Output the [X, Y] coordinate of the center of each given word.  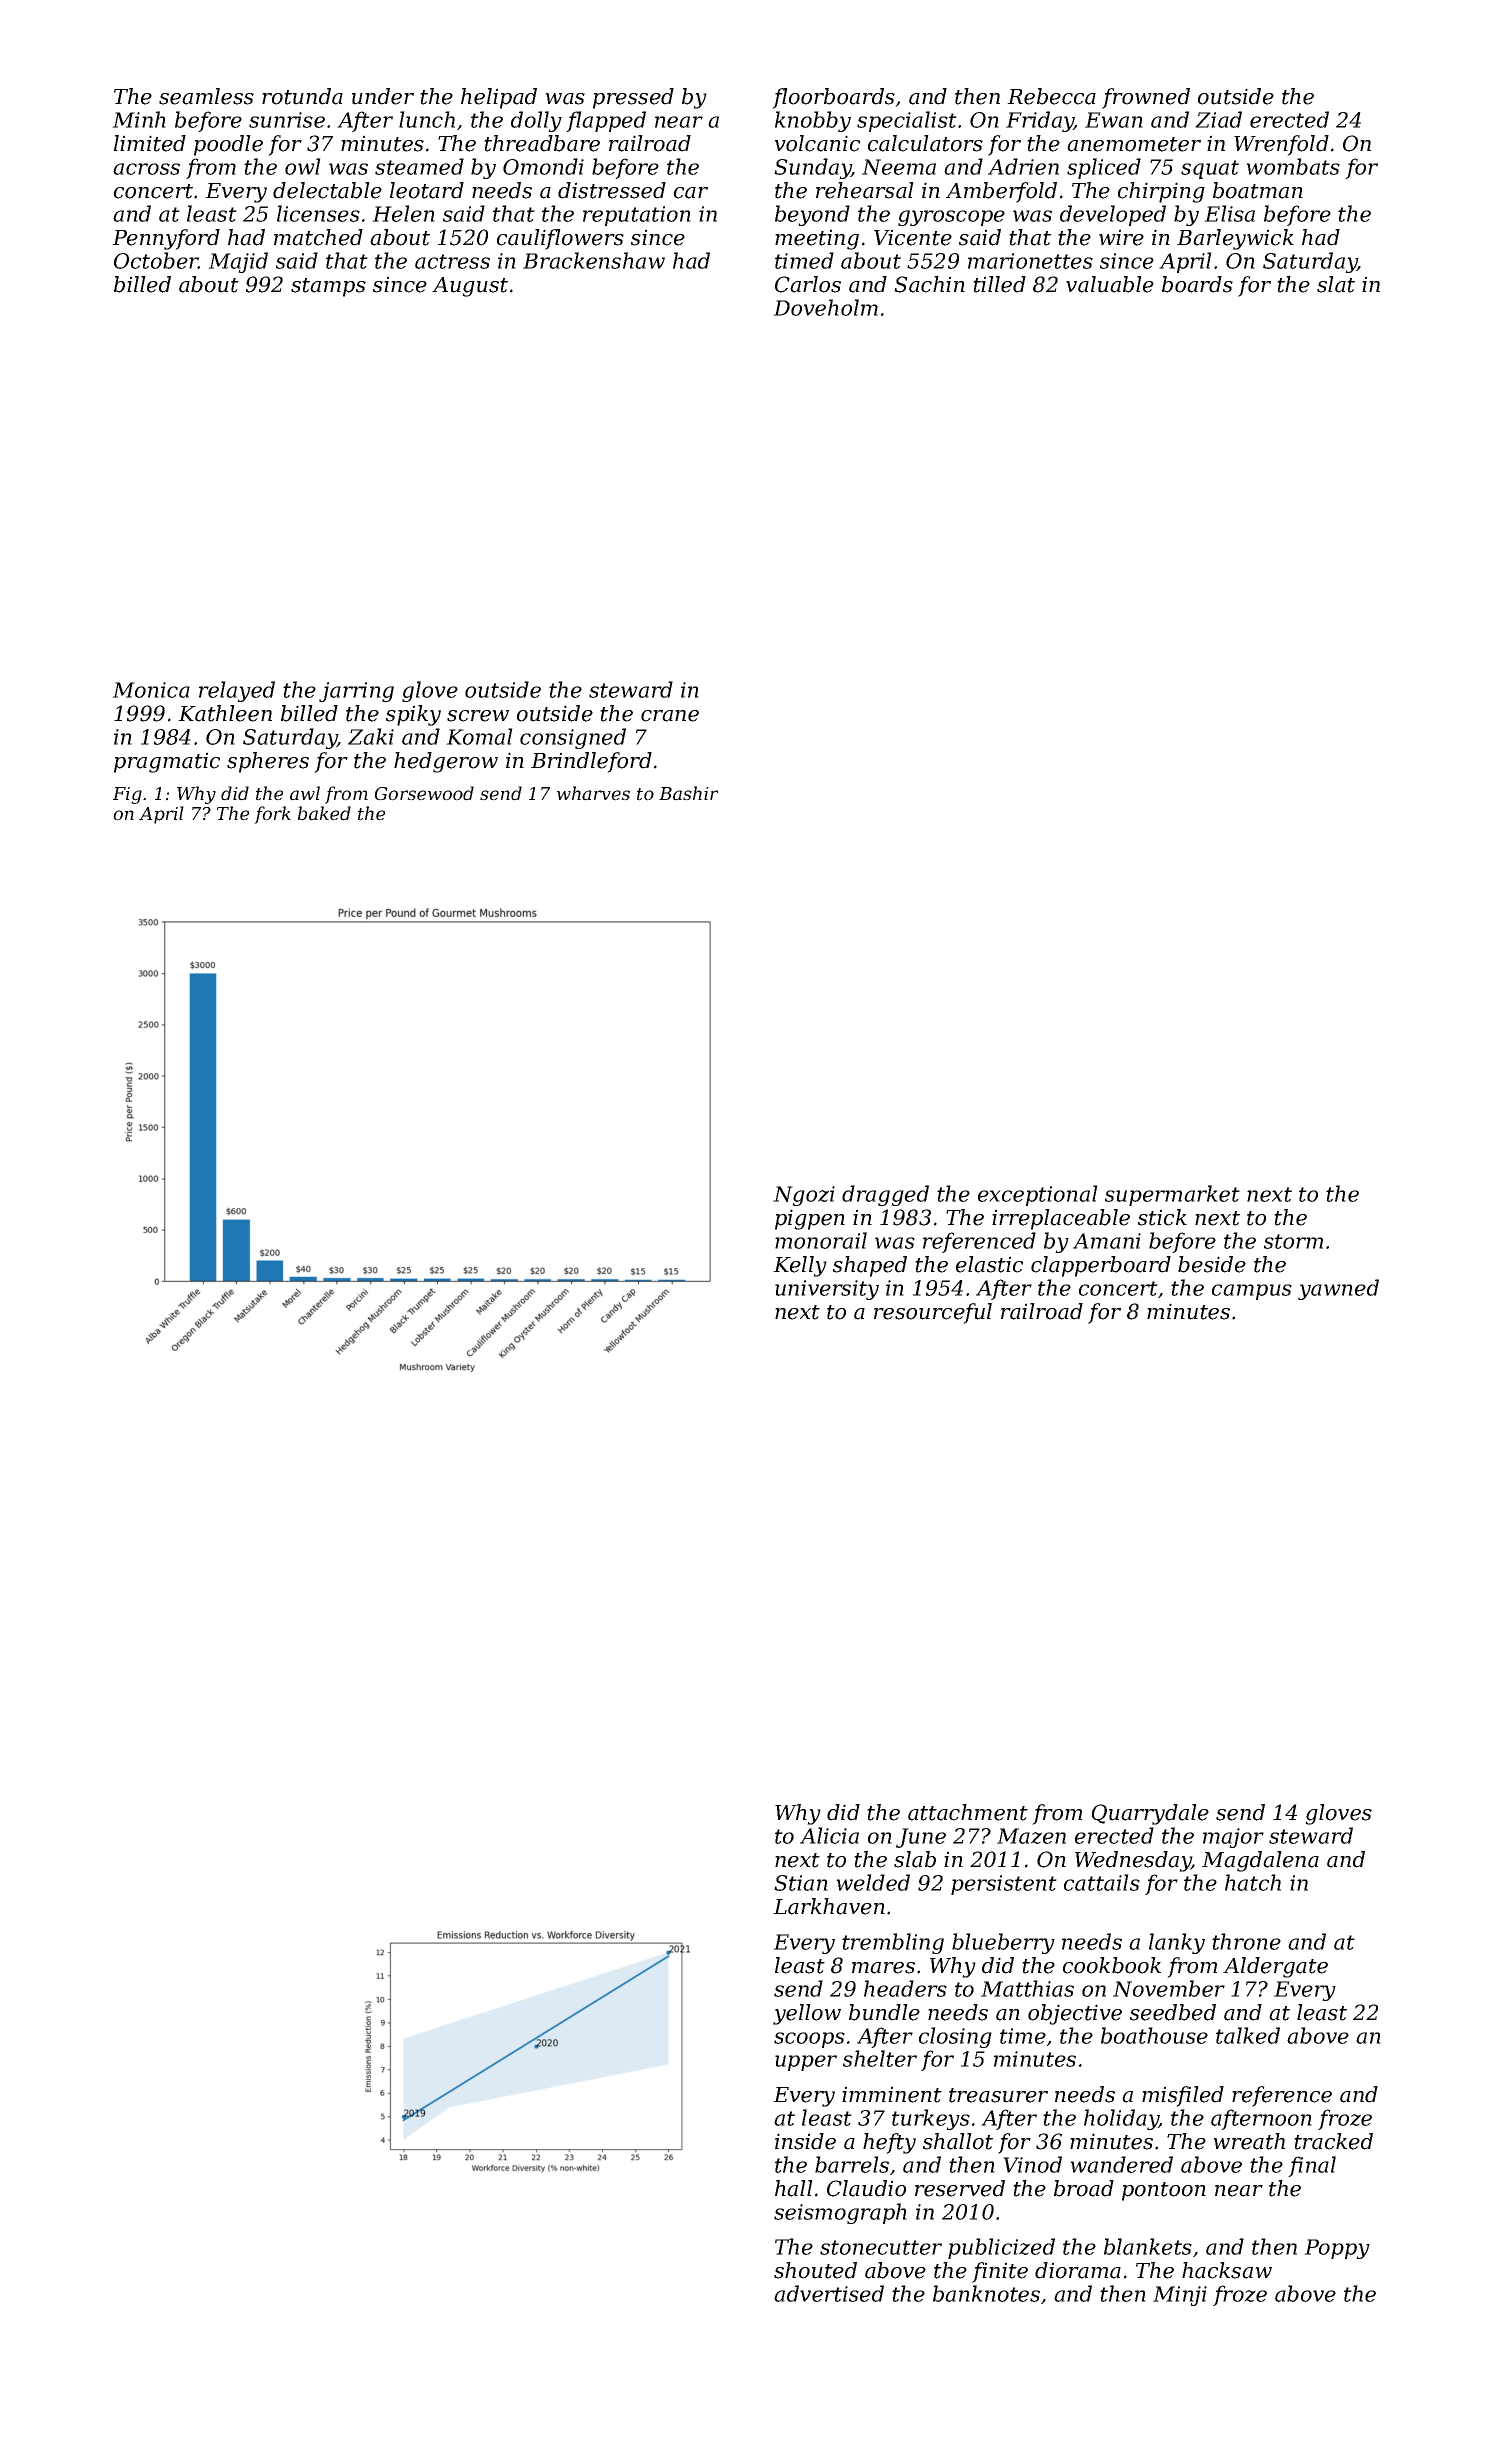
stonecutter [881, 2247]
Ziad [1218, 119]
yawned [1338, 1289]
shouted [815, 2270]
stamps [328, 287]
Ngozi [804, 1196]
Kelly [800, 1266]
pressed [633, 98]
